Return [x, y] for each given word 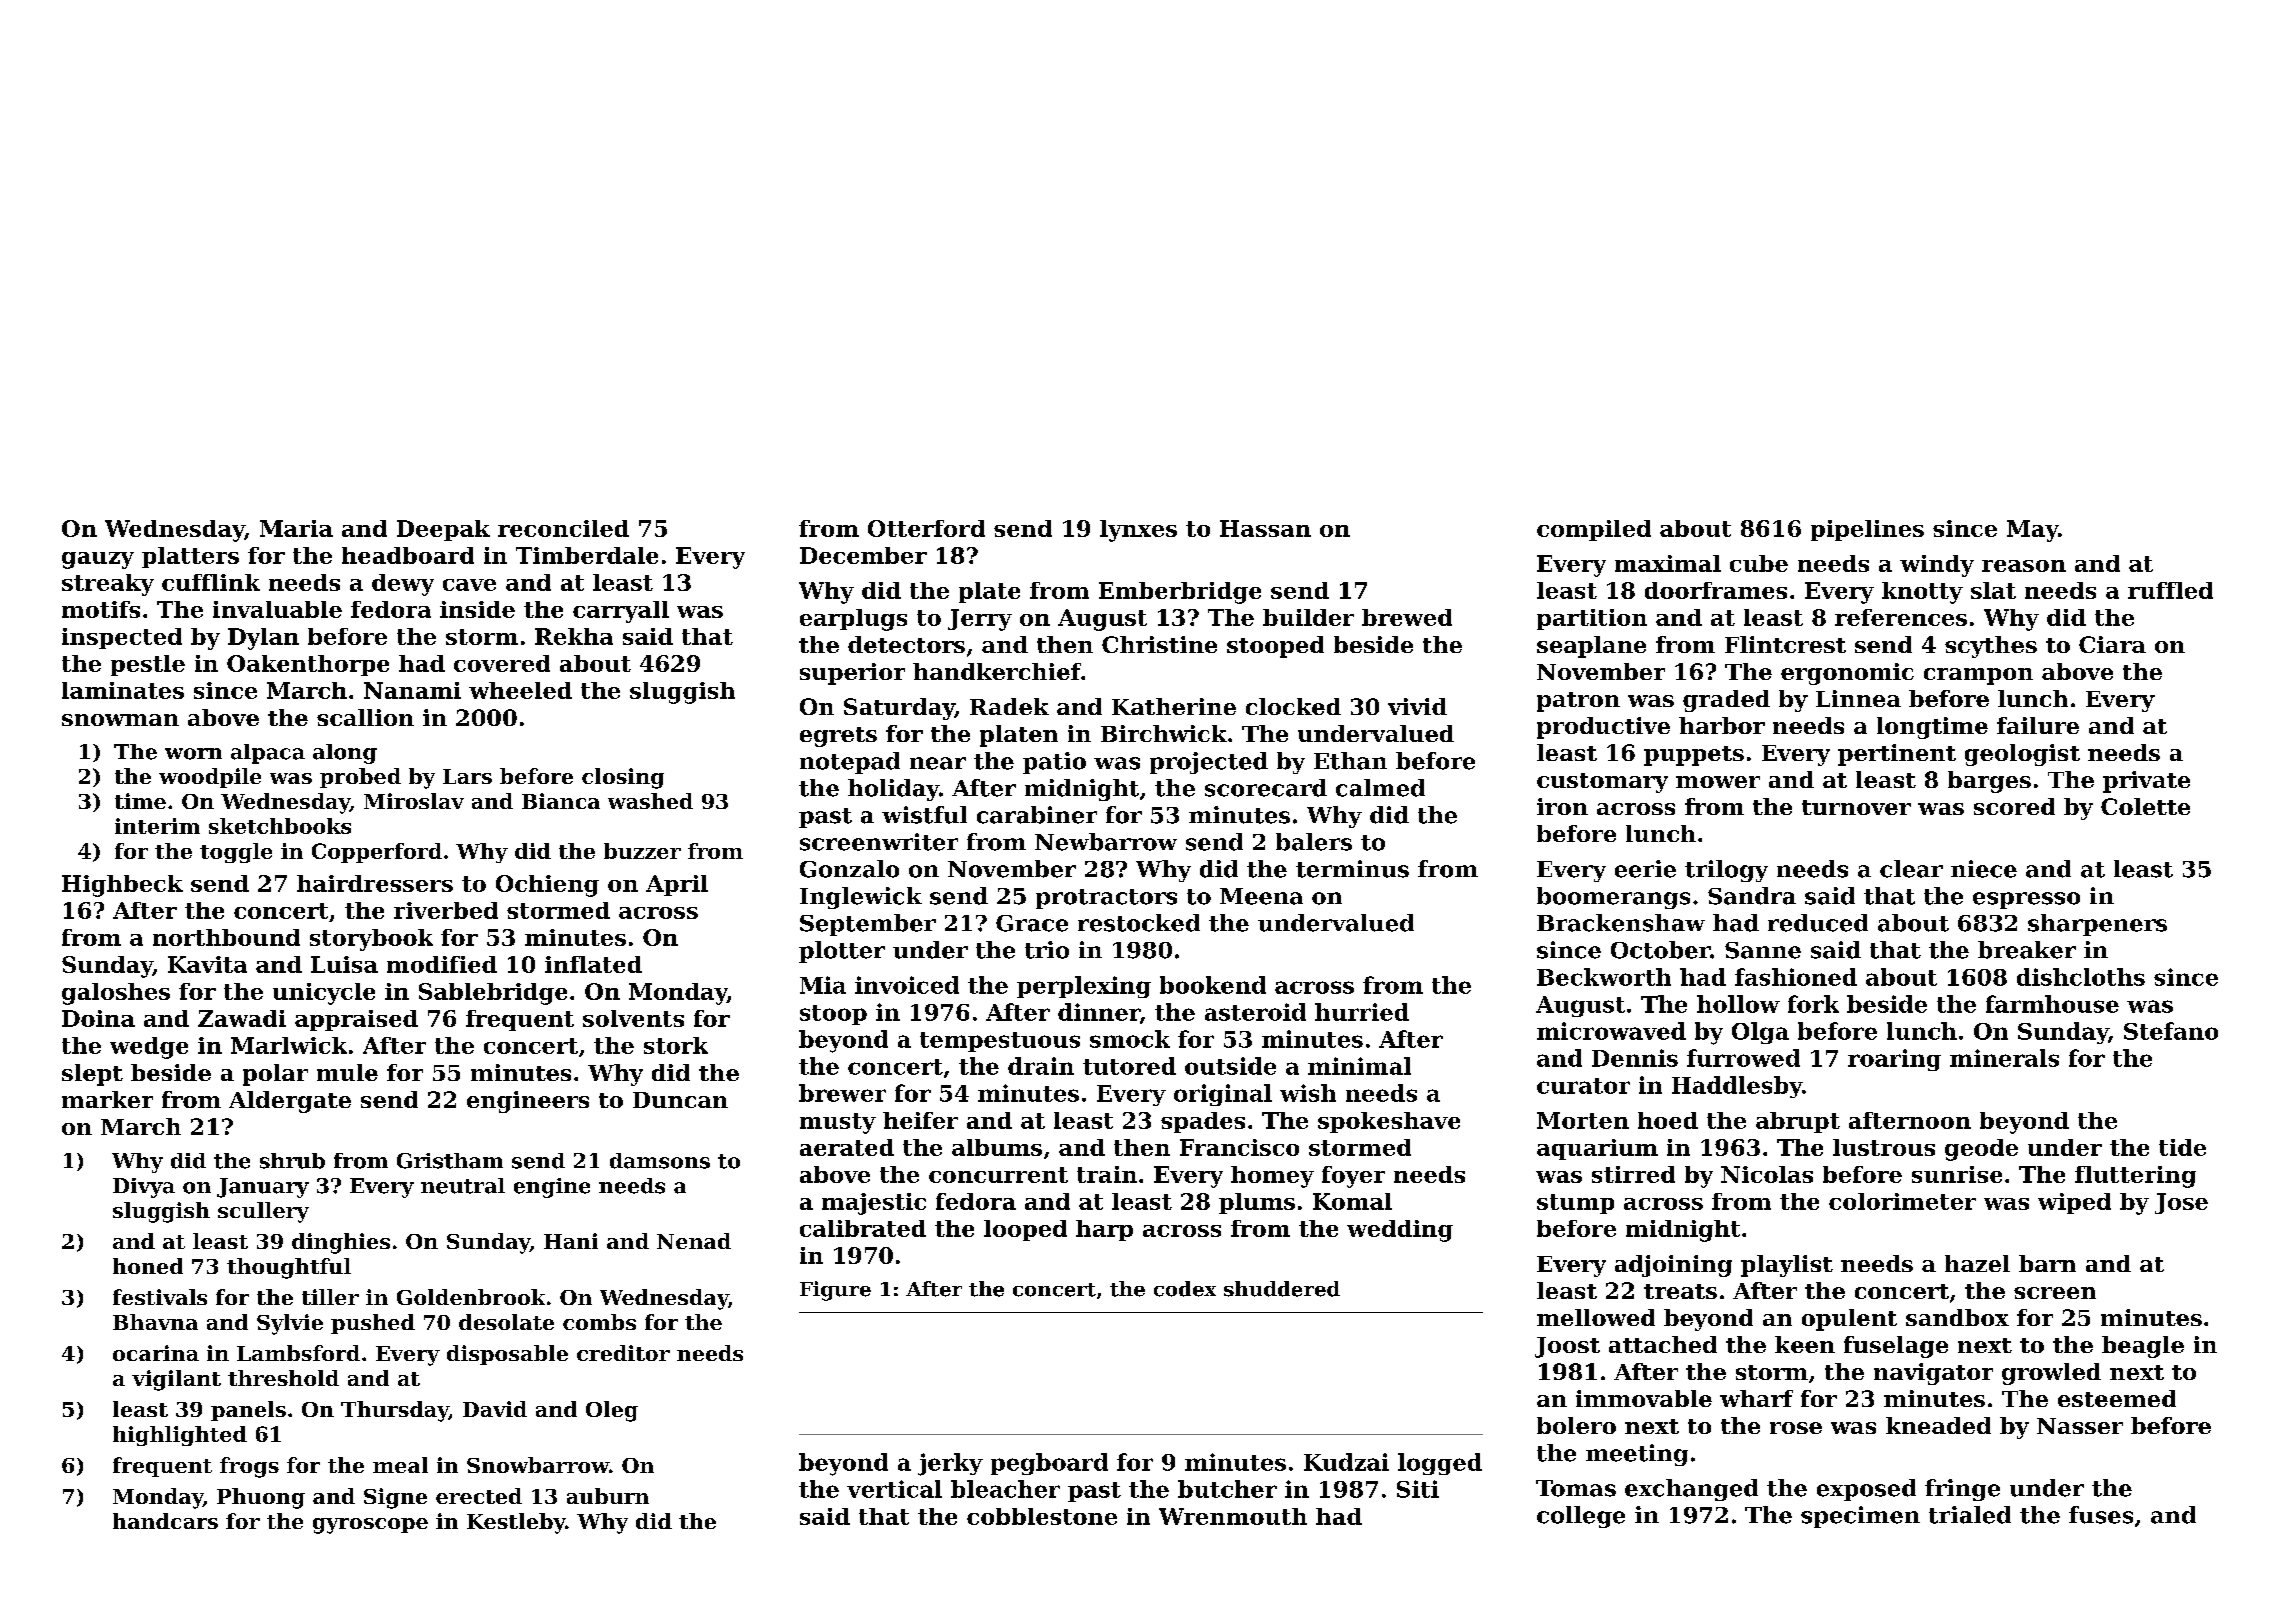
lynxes [1138, 531]
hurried [1362, 1012]
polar [275, 1075]
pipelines [1867, 530]
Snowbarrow [538, 1465]
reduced [1818, 923]
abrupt [1798, 1122]
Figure [835, 1291]
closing [623, 778]
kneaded [1938, 1425]
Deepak [443, 530]
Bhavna [155, 1322]
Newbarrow [1106, 842]
